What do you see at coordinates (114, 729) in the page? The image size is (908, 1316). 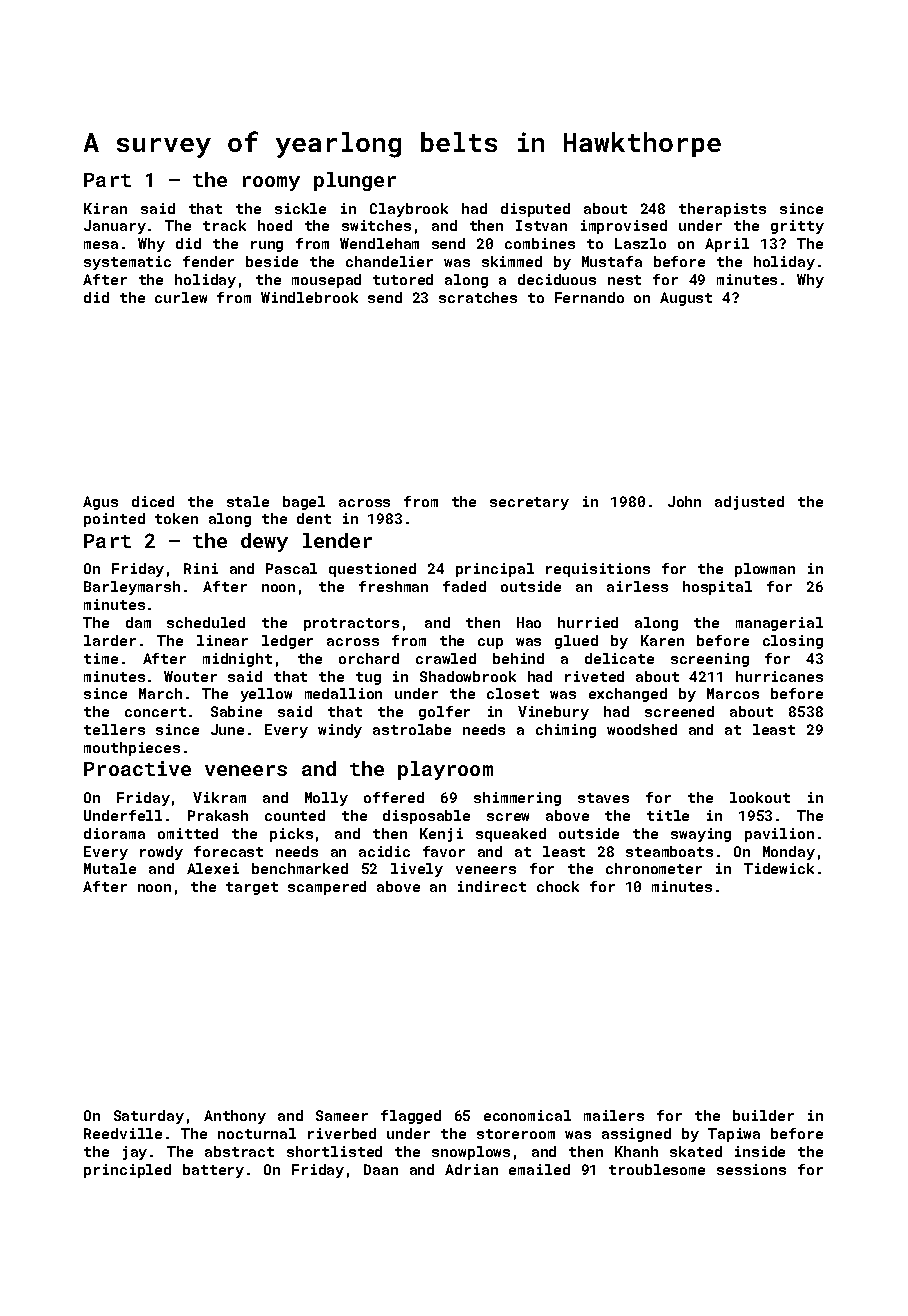 I see `tellers` at bounding box center [114, 729].
